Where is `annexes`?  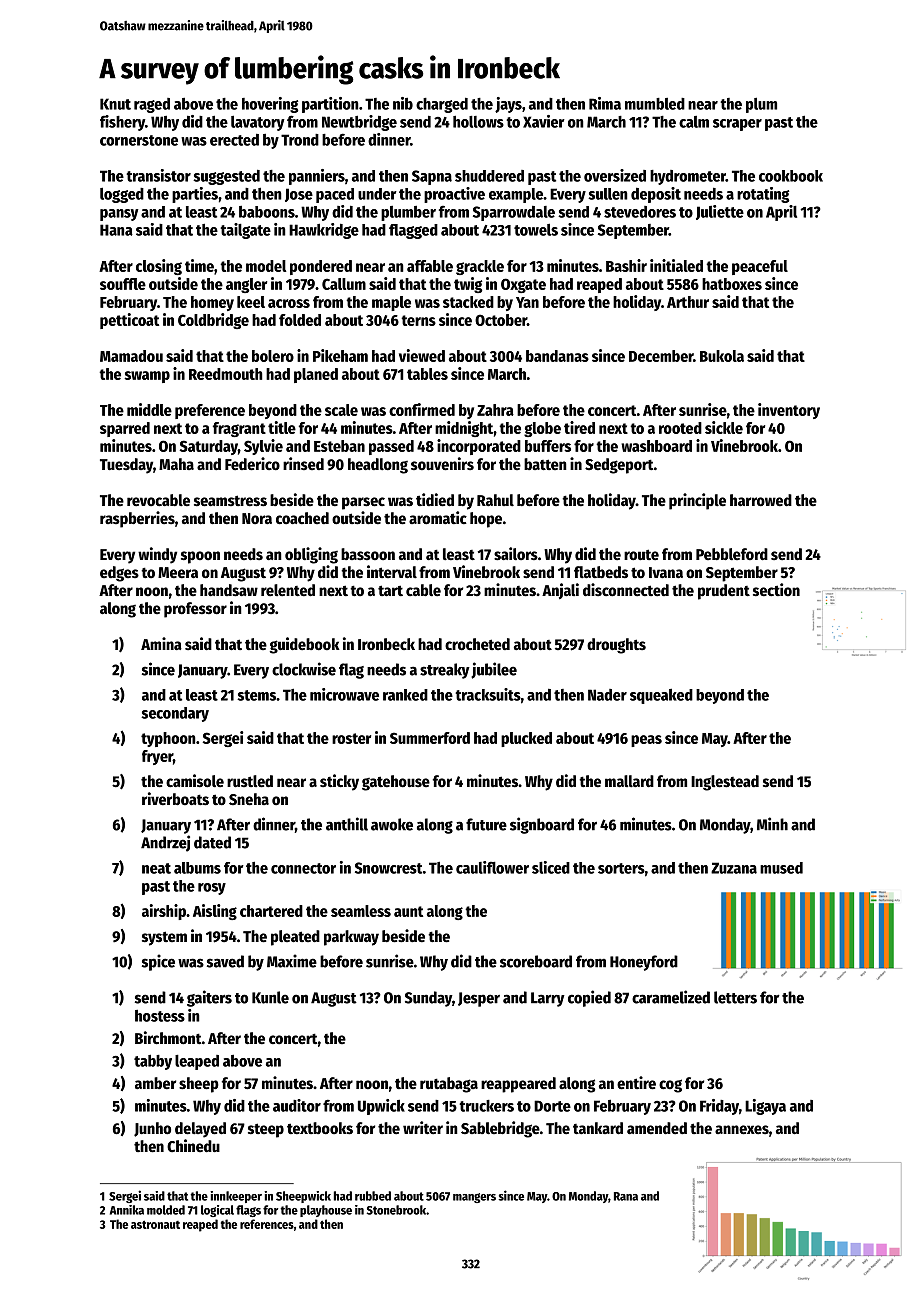
annexes is located at coordinates (742, 1130).
